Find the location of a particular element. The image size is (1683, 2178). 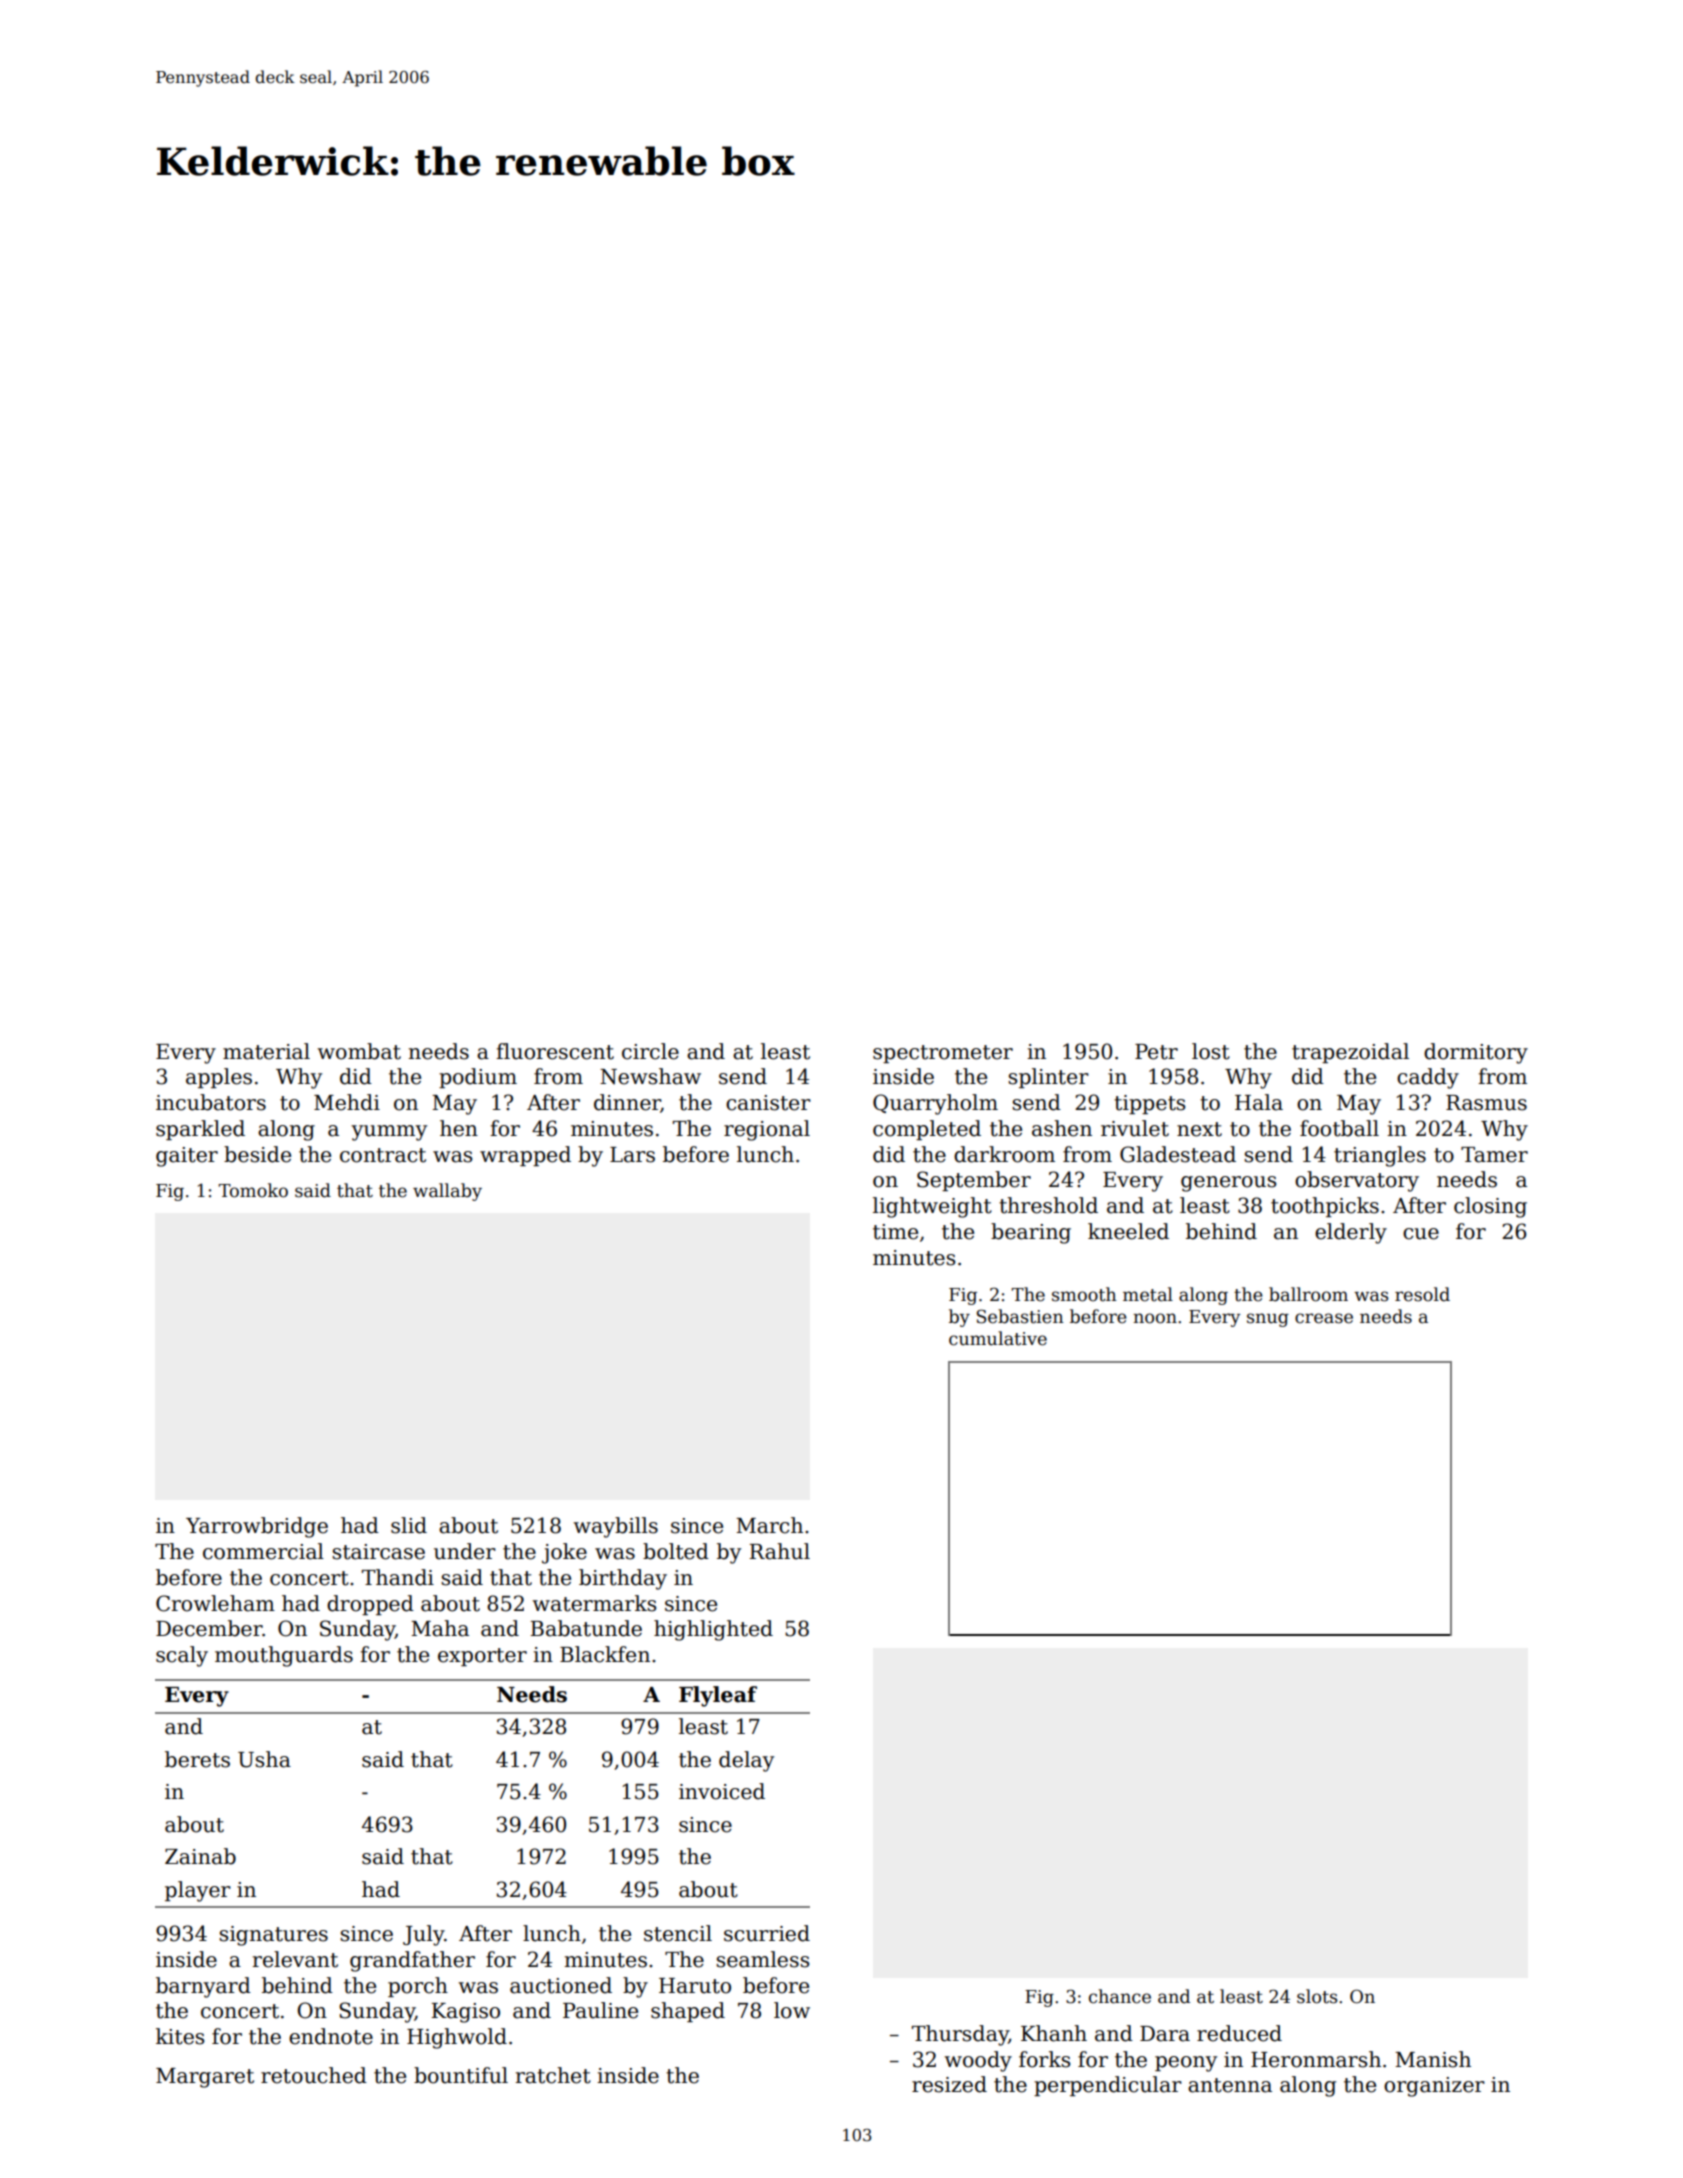

Usha is located at coordinates (264, 1759).
